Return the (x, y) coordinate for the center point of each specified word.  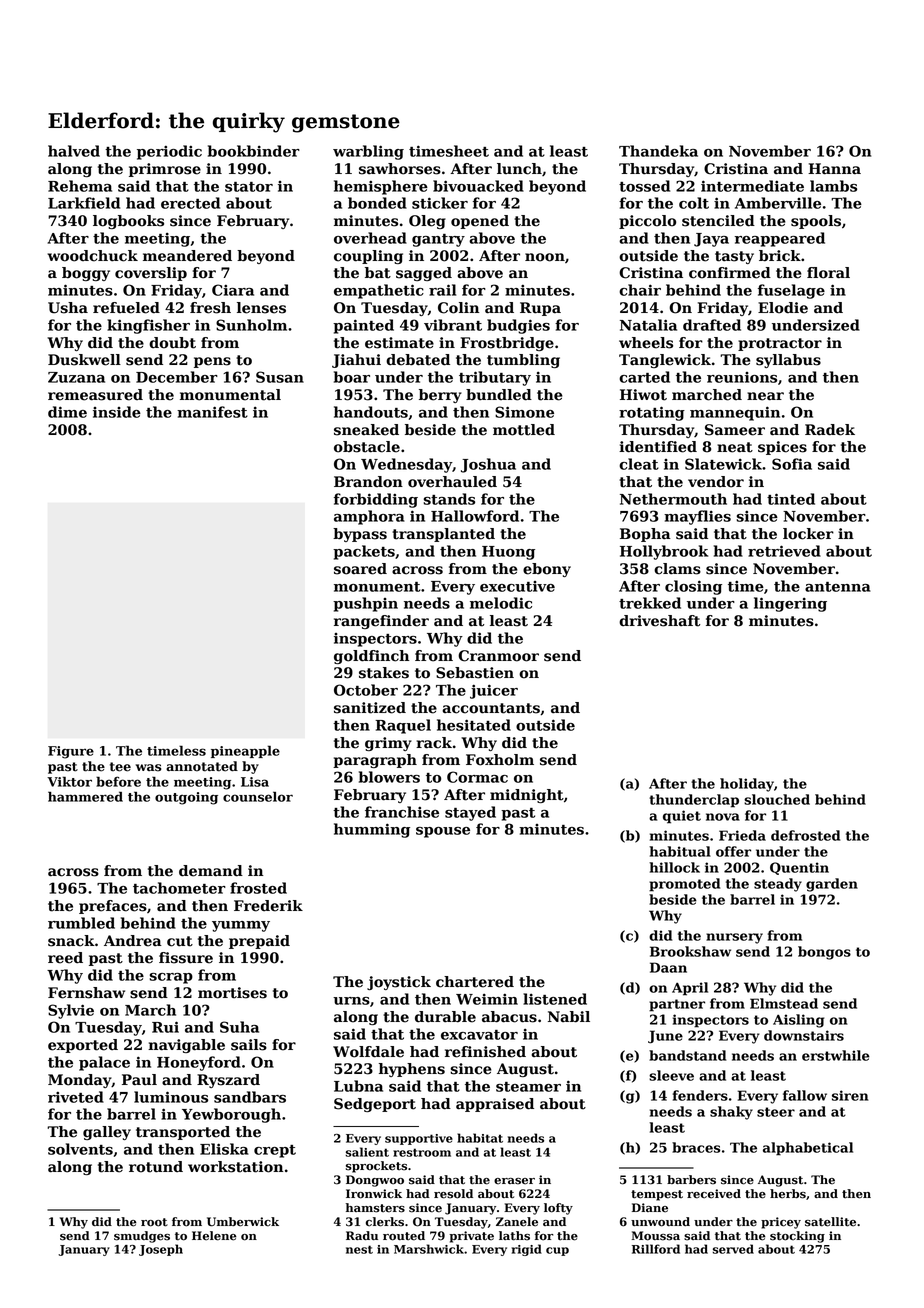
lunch (519, 169)
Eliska (224, 1149)
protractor (780, 344)
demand (211, 871)
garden (832, 885)
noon (545, 257)
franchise (402, 812)
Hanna (834, 169)
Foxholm (500, 760)
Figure (71, 752)
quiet (682, 817)
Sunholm (251, 325)
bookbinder (254, 151)
